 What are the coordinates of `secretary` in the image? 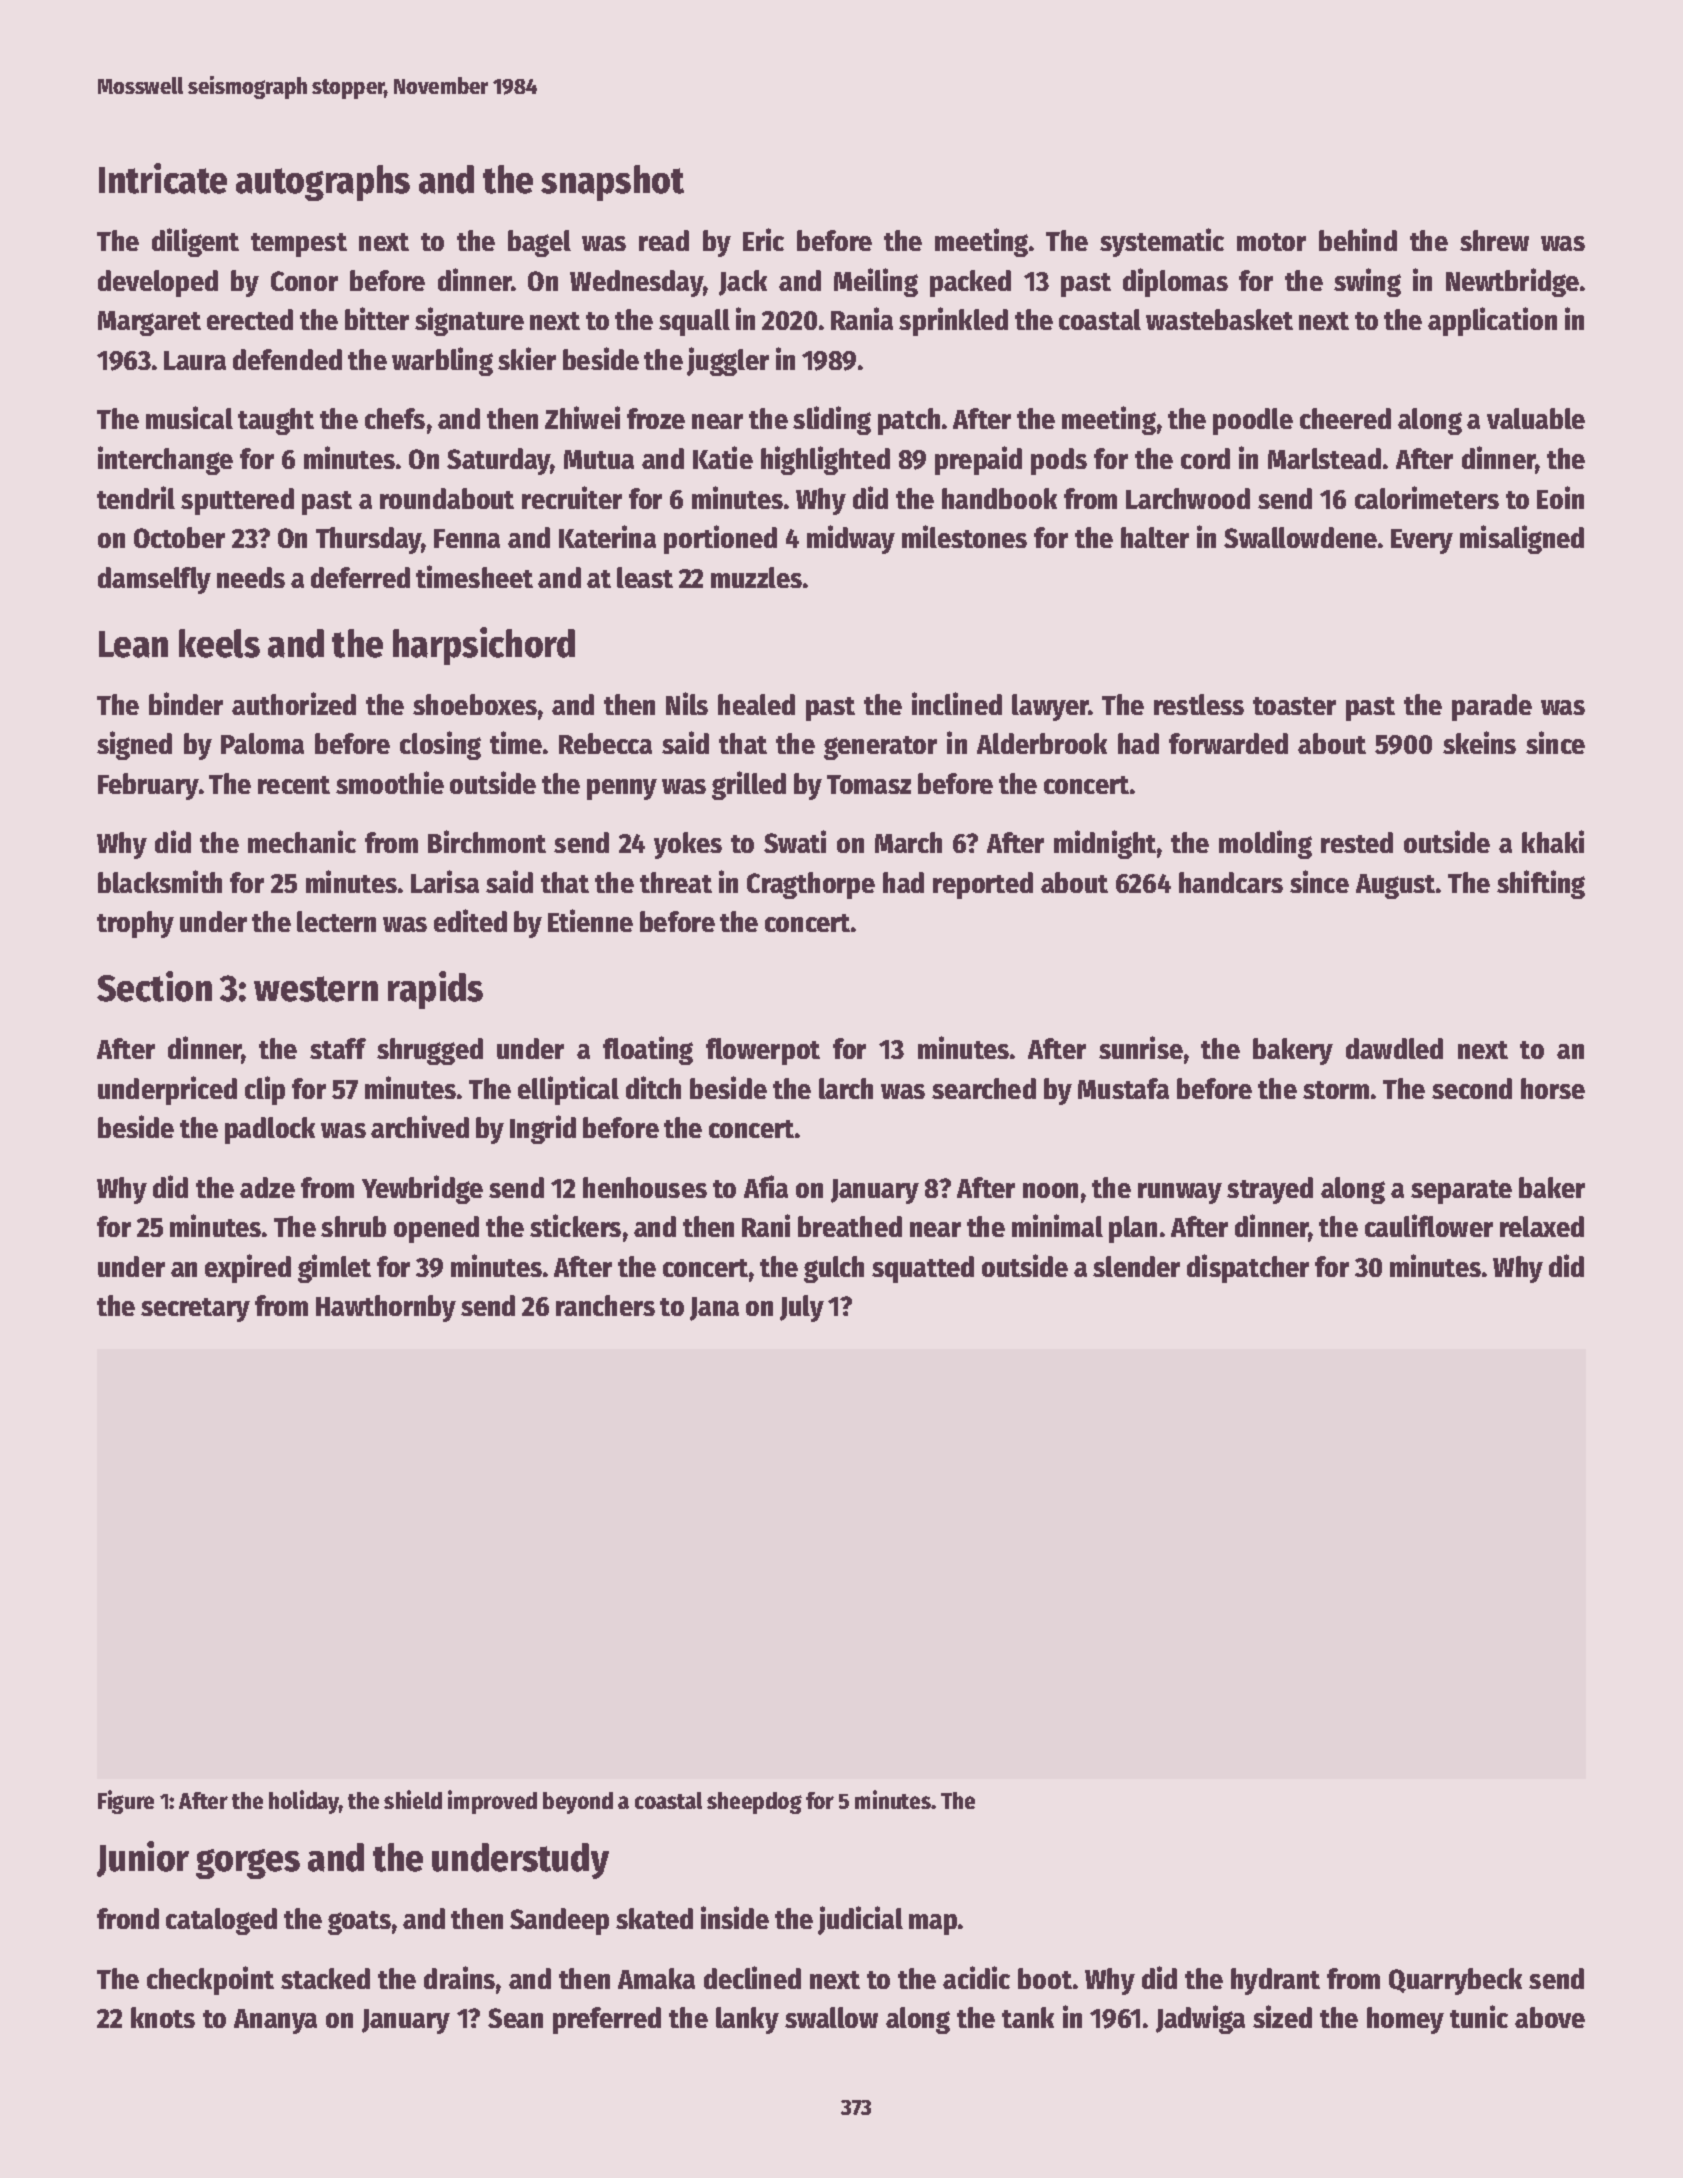 It's located at (195, 1310).
